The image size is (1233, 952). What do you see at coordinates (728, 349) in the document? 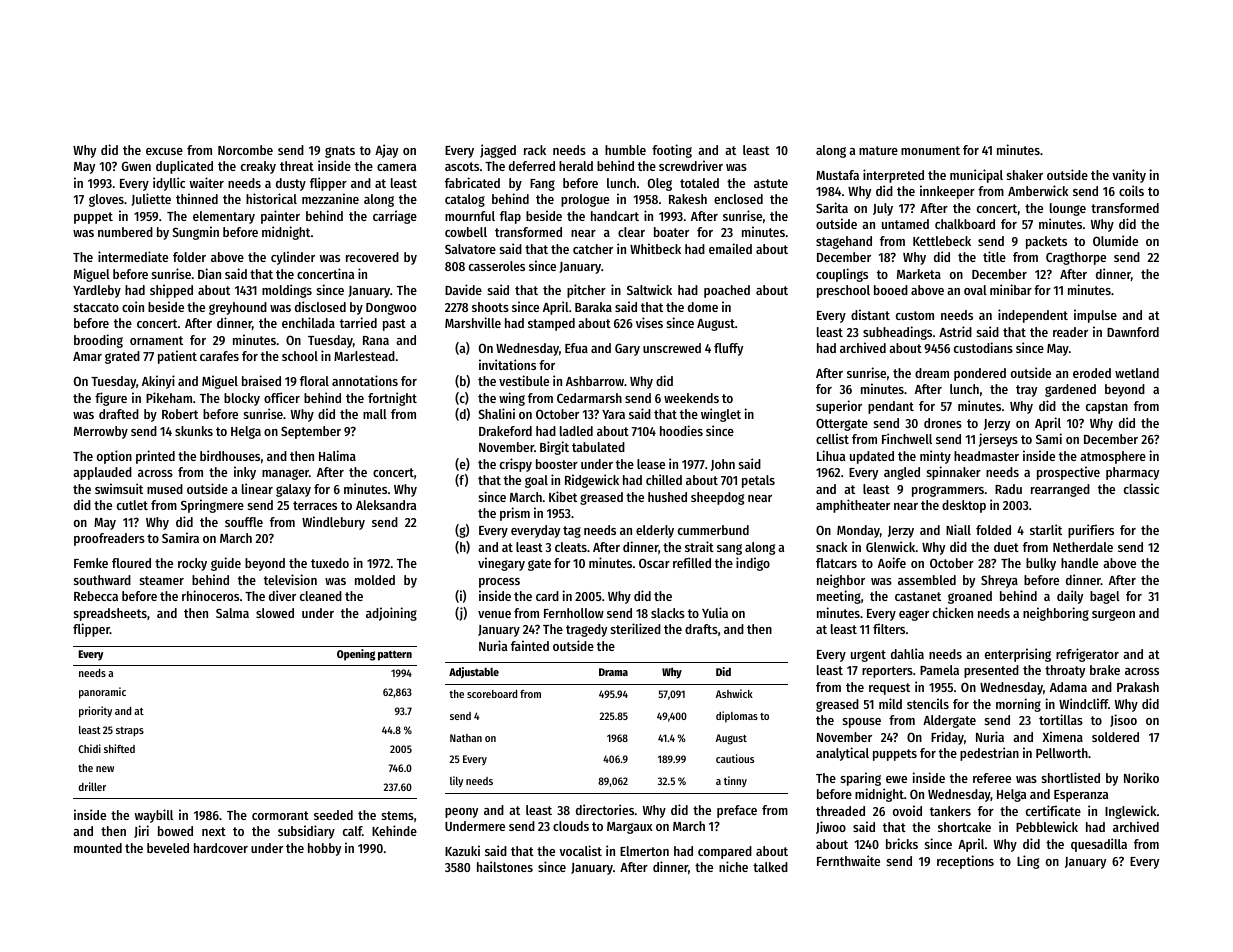
I see `fluffy` at bounding box center [728, 349].
